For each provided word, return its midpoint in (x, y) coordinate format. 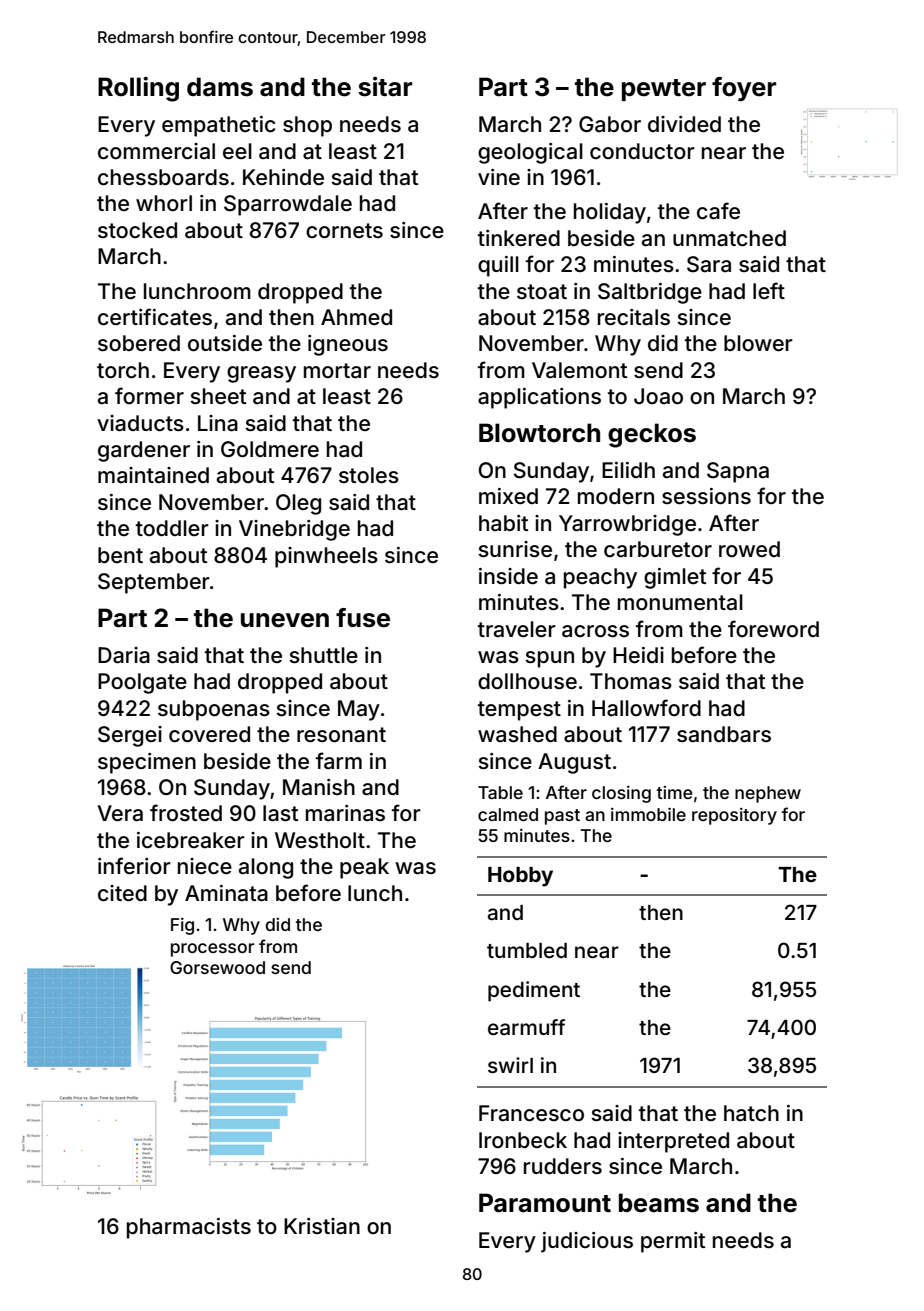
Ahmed (356, 317)
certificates (155, 317)
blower (758, 343)
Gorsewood (217, 967)
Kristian (322, 1226)
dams (220, 87)
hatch (751, 1113)
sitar (385, 87)
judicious (587, 1242)
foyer (744, 89)
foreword (773, 628)
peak (364, 868)
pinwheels (326, 557)
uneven (285, 620)
